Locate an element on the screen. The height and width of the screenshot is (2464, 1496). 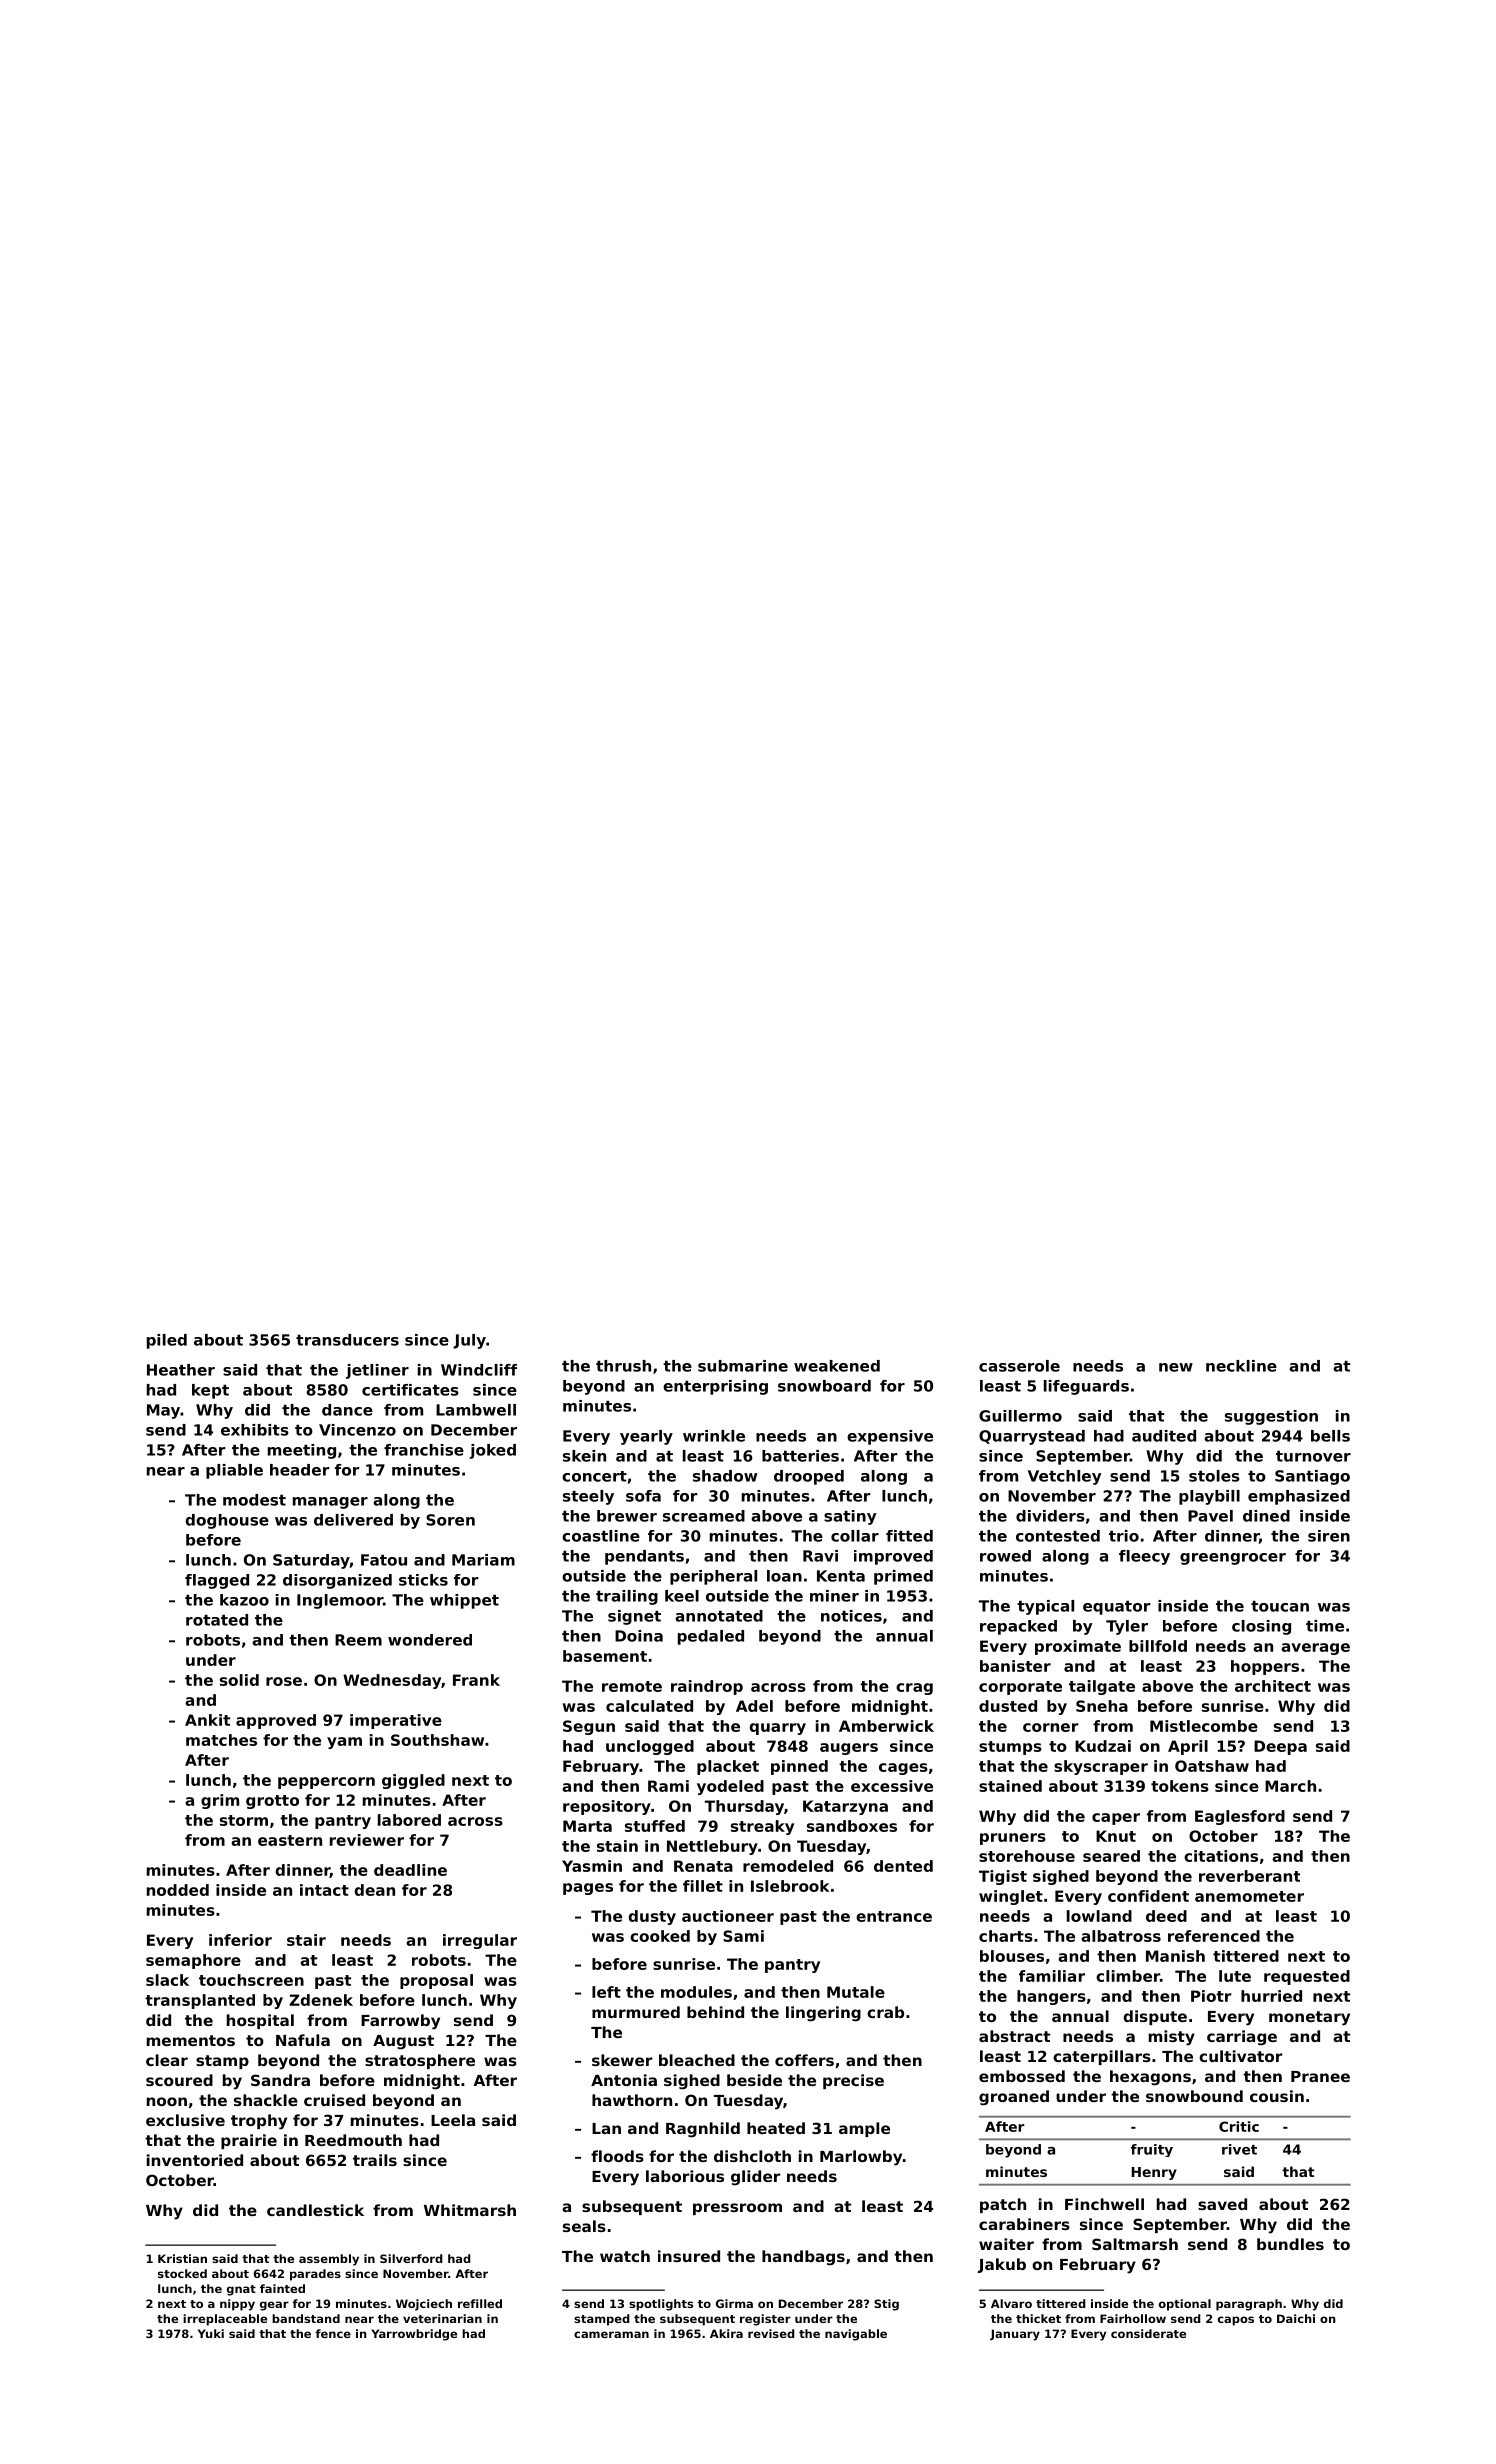
watch is located at coordinates (625, 2256).
